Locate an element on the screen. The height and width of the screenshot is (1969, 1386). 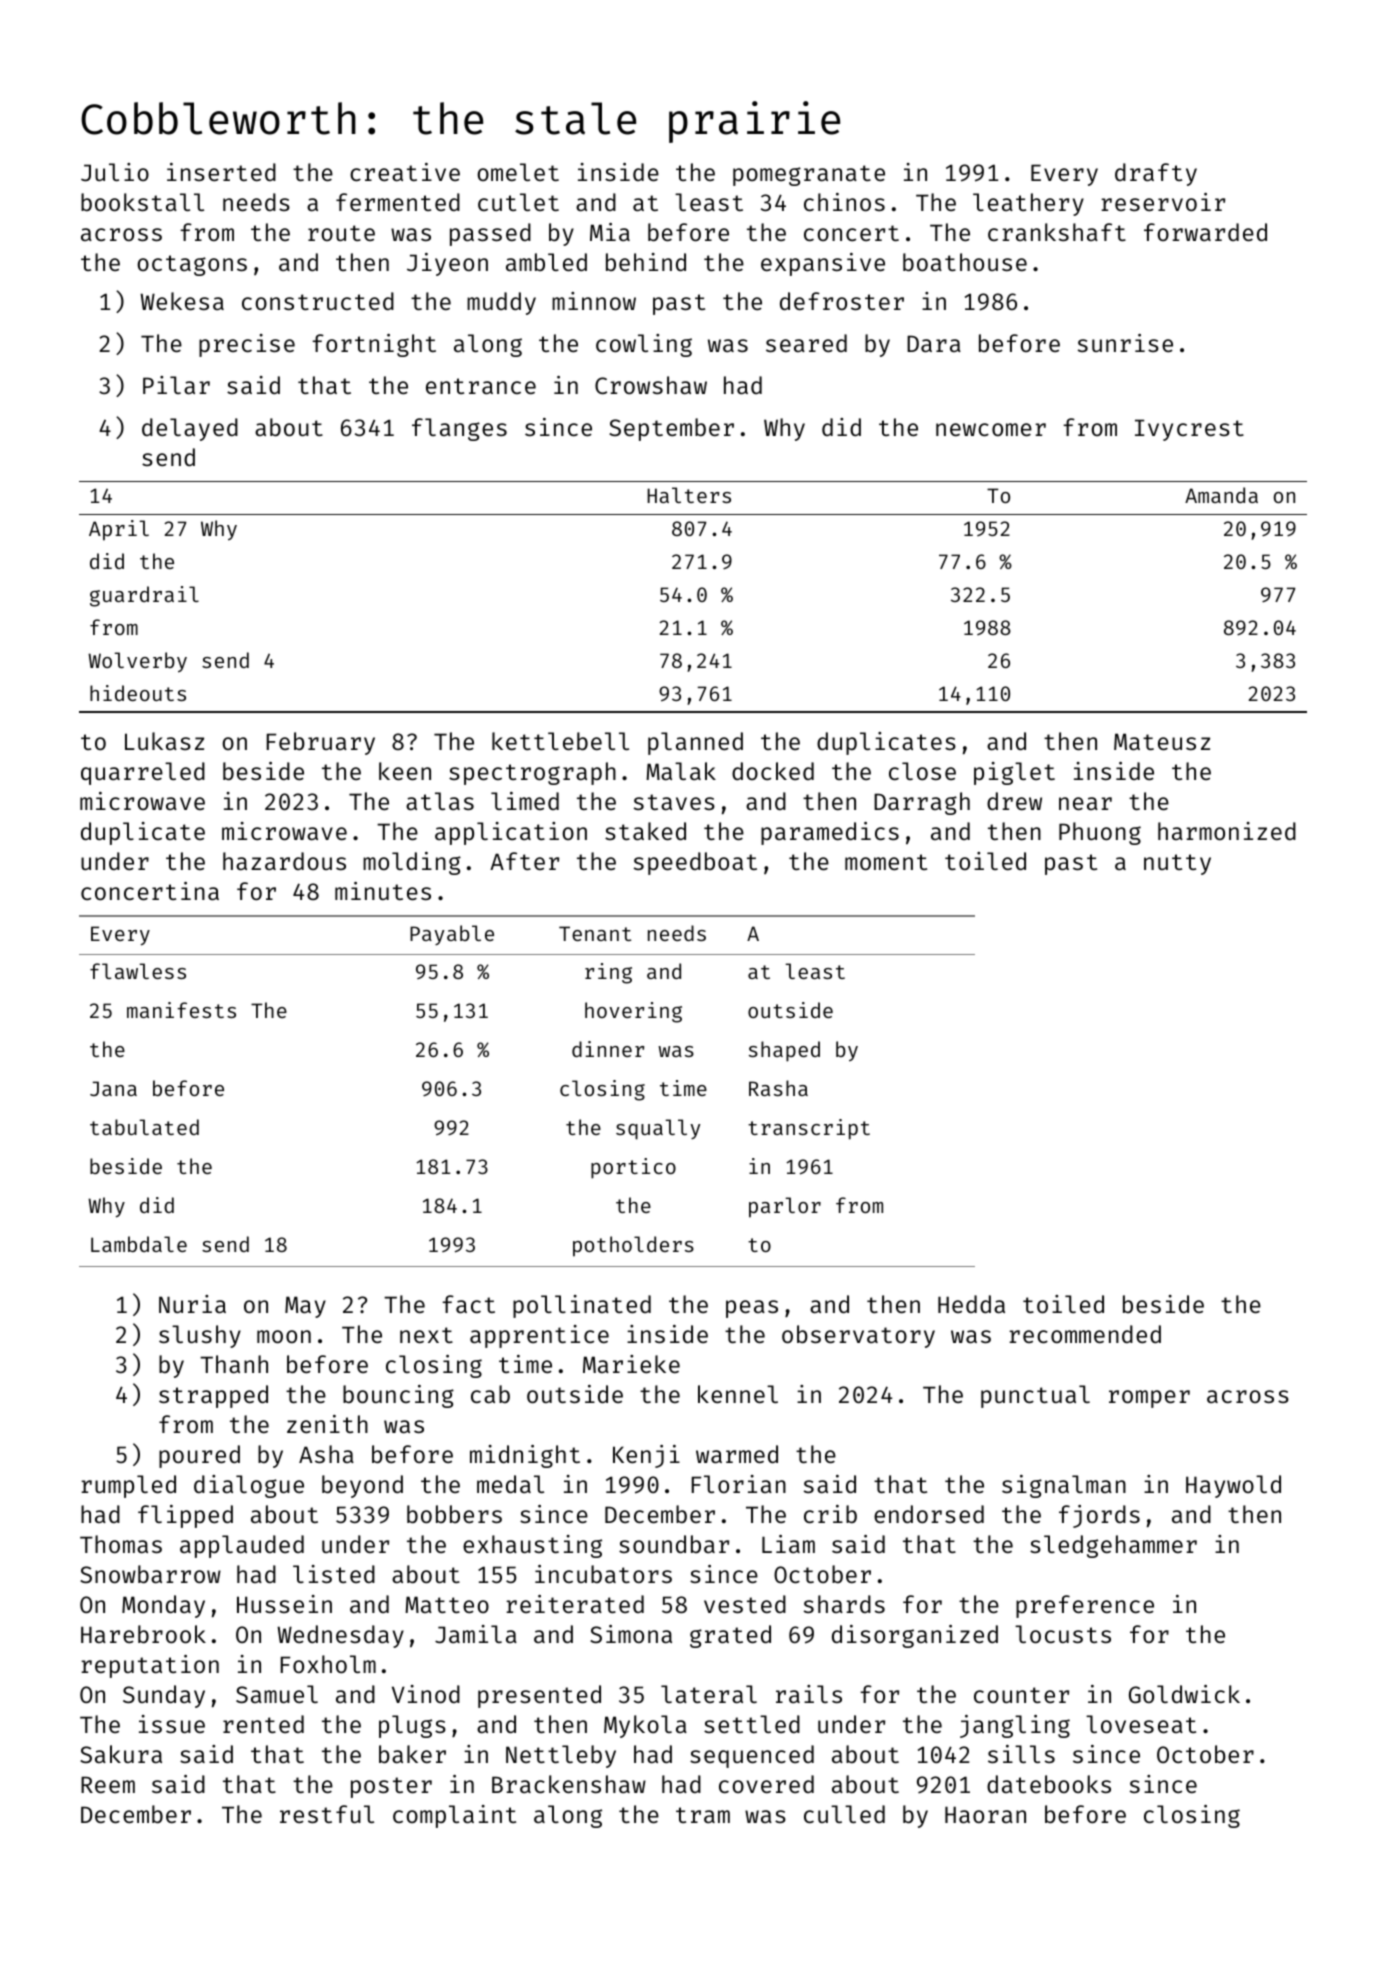
Halters is located at coordinates (689, 495).
